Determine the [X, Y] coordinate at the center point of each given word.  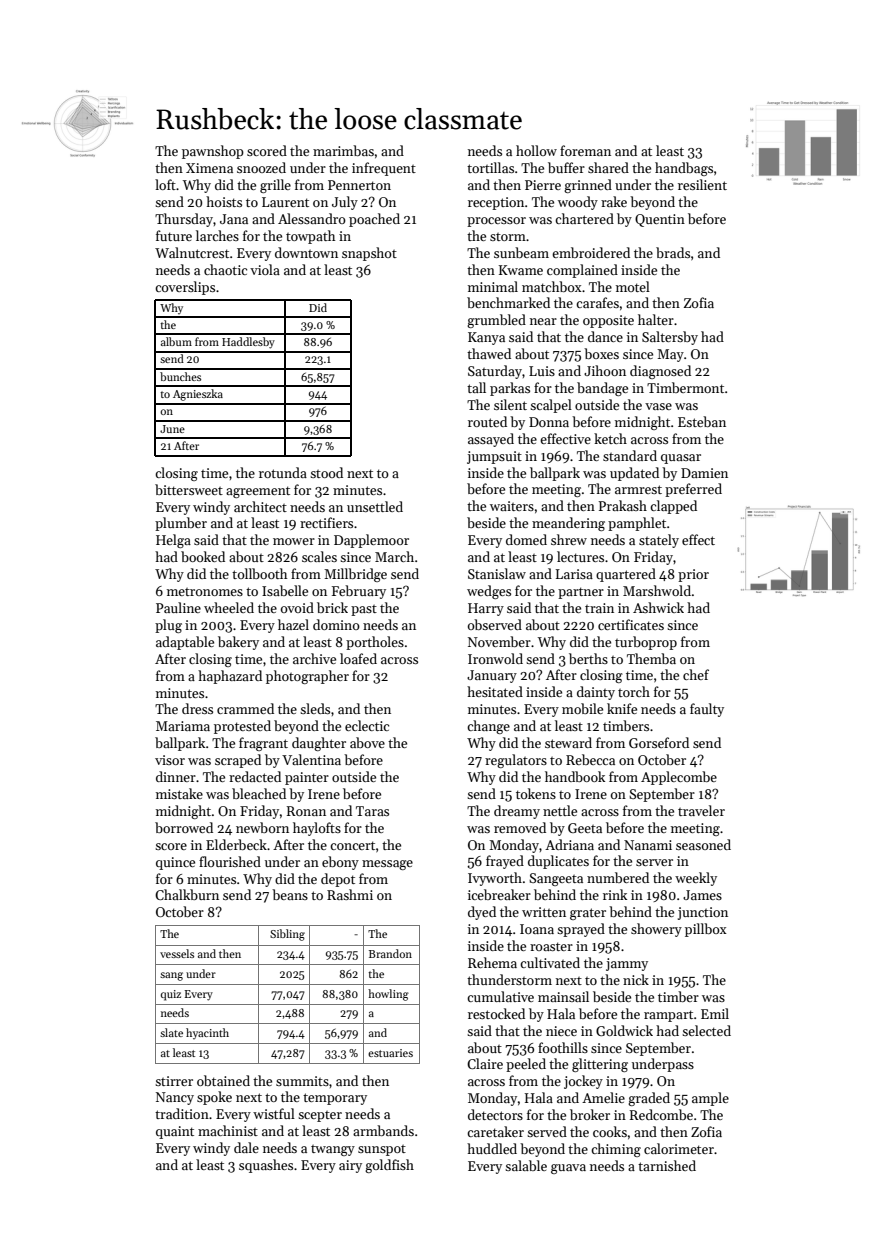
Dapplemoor [371, 541]
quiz [171, 995]
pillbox [706, 930]
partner [581, 593]
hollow [536, 150]
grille [275, 186]
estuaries [390, 1053]
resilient [702, 184]
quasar [681, 459]
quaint [175, 1132]
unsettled [375, 506]
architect [260, 506]
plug [168, 626]
